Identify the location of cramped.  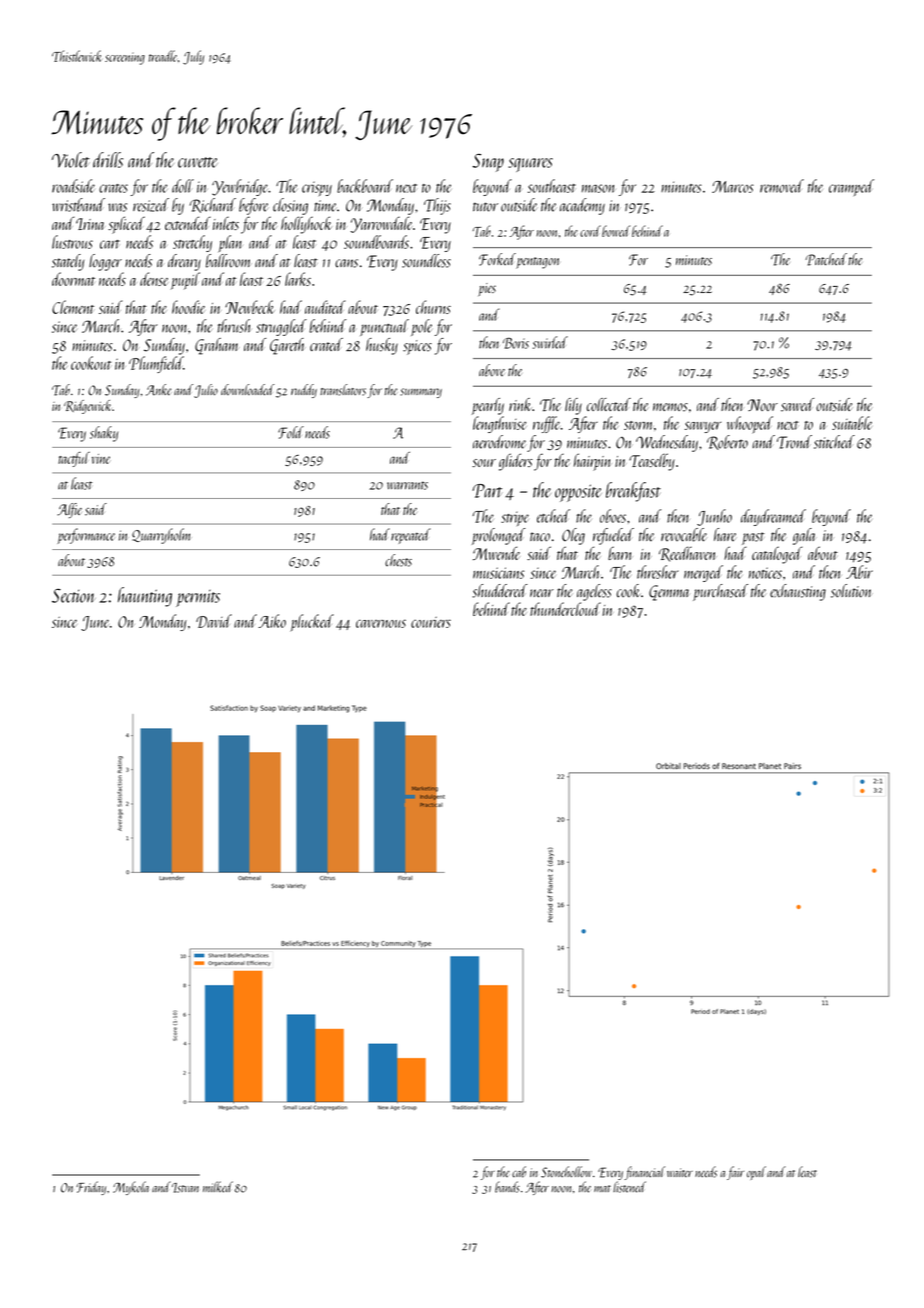
(851, 187).
